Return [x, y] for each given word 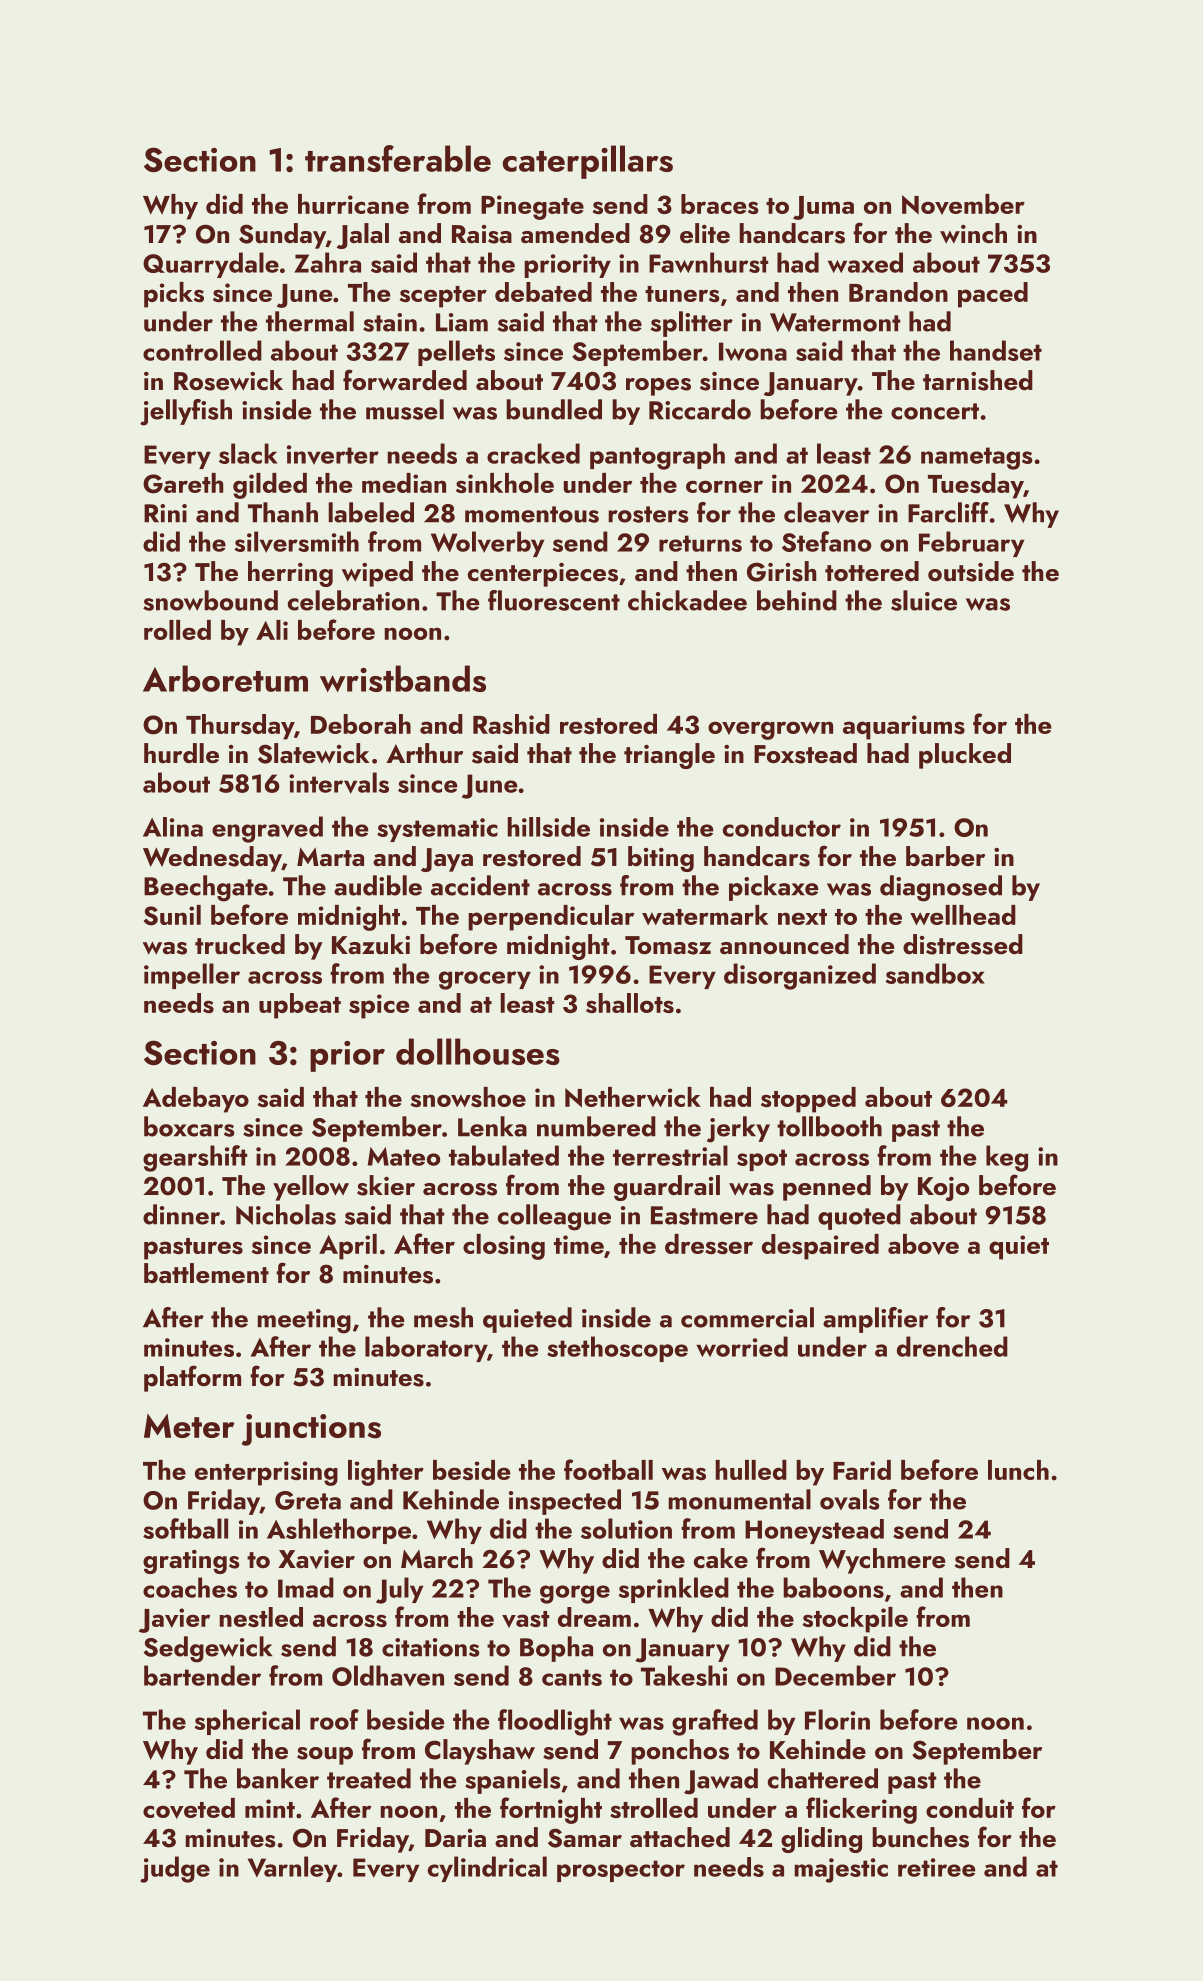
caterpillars [588, 162]
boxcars [189, 1126]
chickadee [687, 600]
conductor [782, 827]
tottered [872, 571]
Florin [837, 1719]
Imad [306, 1587]
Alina [173, 827]
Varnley [292, 1869]
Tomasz [668, 945]
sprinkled [674, 1590]
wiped [377, 574]
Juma [823, 208]
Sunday [282, 236]
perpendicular [551, 918]
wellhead [963, 915]
